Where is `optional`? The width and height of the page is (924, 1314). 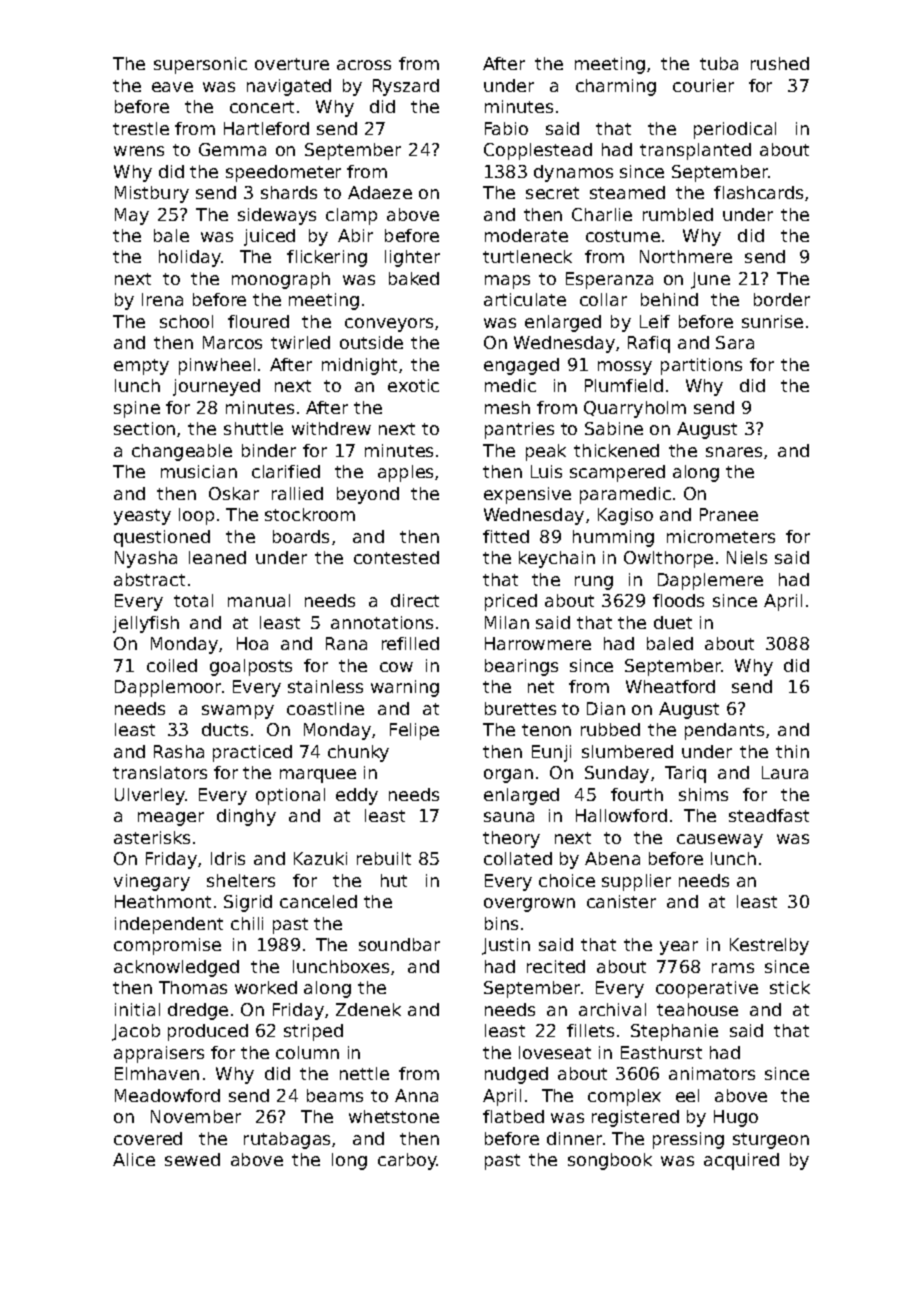
optional is located at coordinates (290, 796).
